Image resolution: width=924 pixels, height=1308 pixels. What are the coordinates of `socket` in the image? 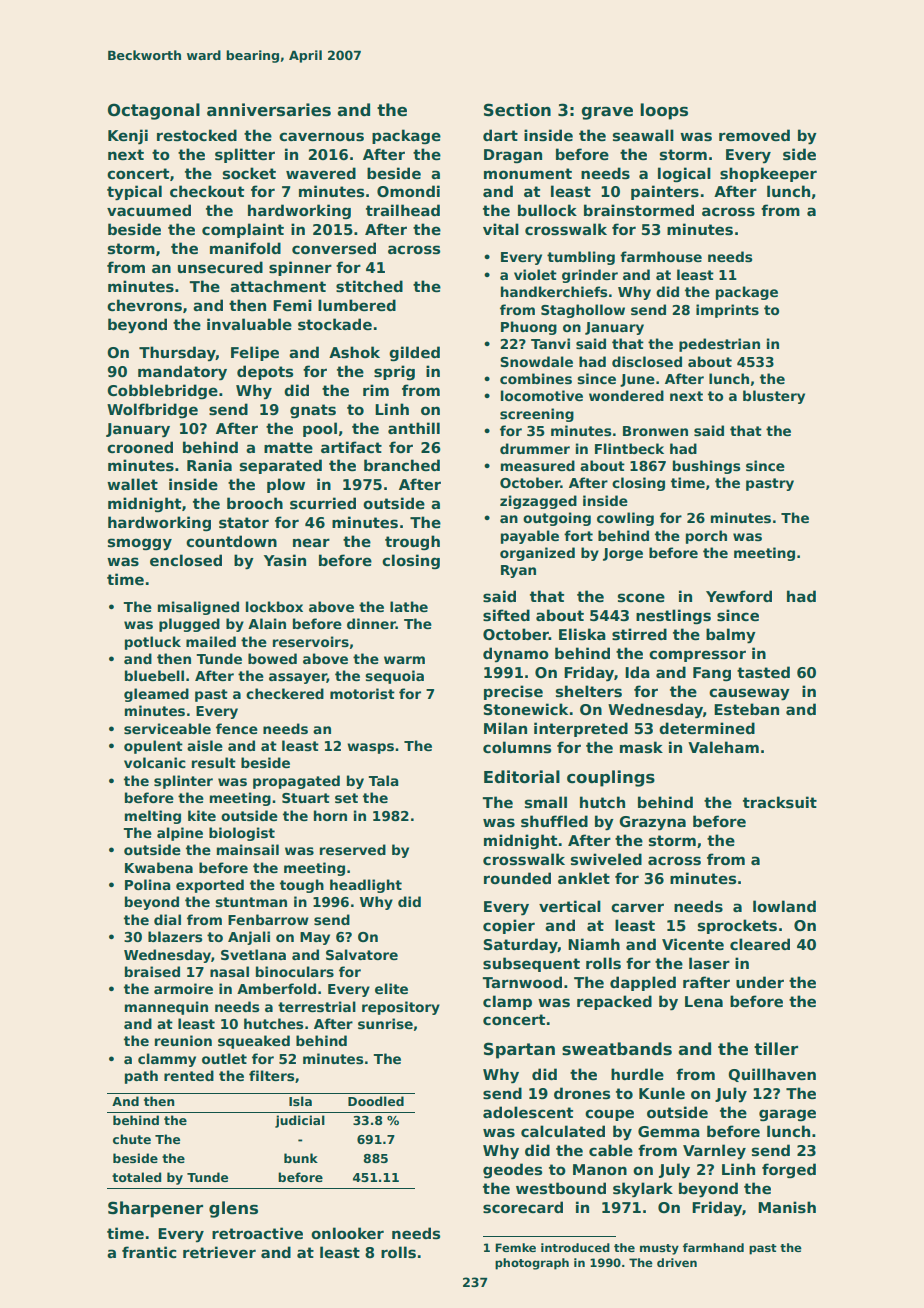 It's located at (249, 173).
